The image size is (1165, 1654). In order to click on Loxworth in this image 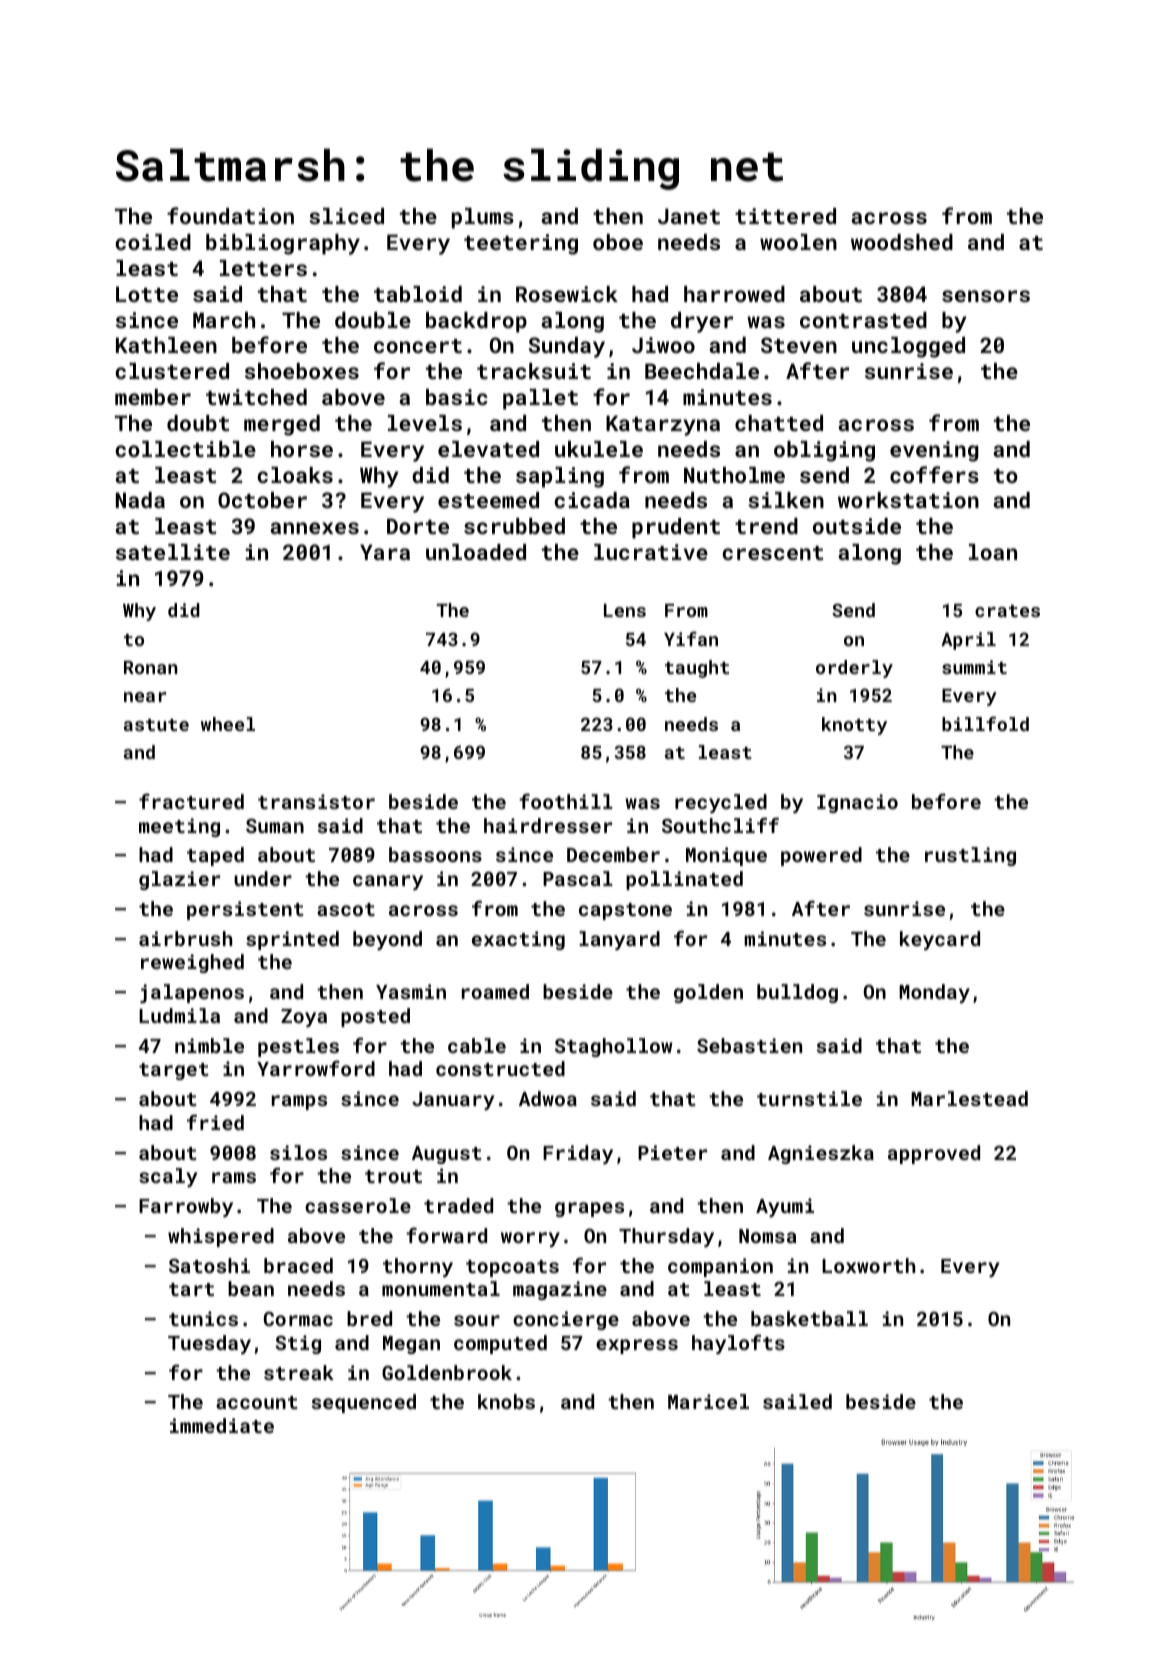, I will do `click(868, 1265)`.
